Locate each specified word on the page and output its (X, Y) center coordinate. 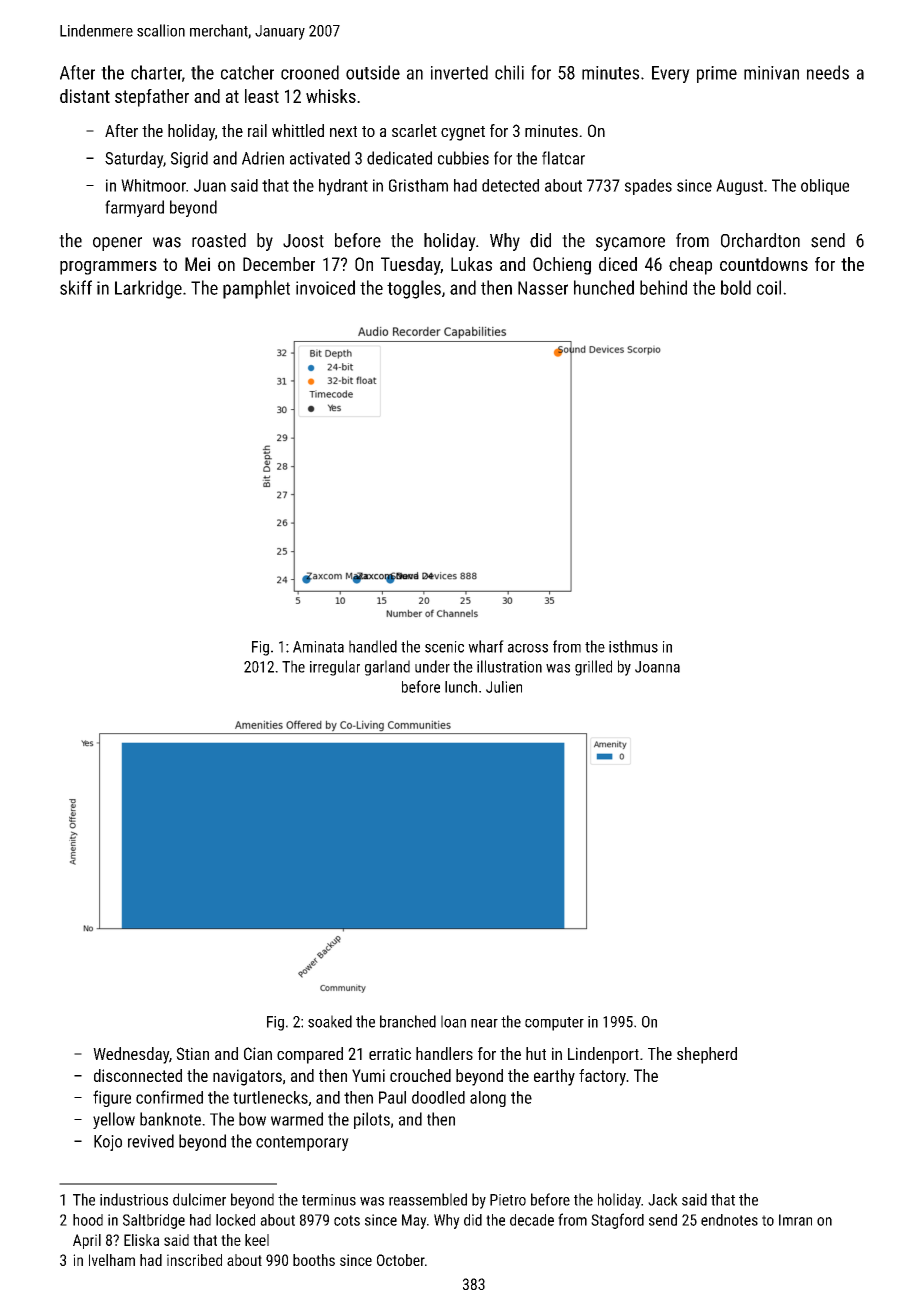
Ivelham (112, 1260)
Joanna (657, 667)
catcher (247, 72)
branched (408, 1021)
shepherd (707, 1055)
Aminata (318, 647)
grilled (593, 668)
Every (671, 74)
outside (373, 72)
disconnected (138, 1075)
